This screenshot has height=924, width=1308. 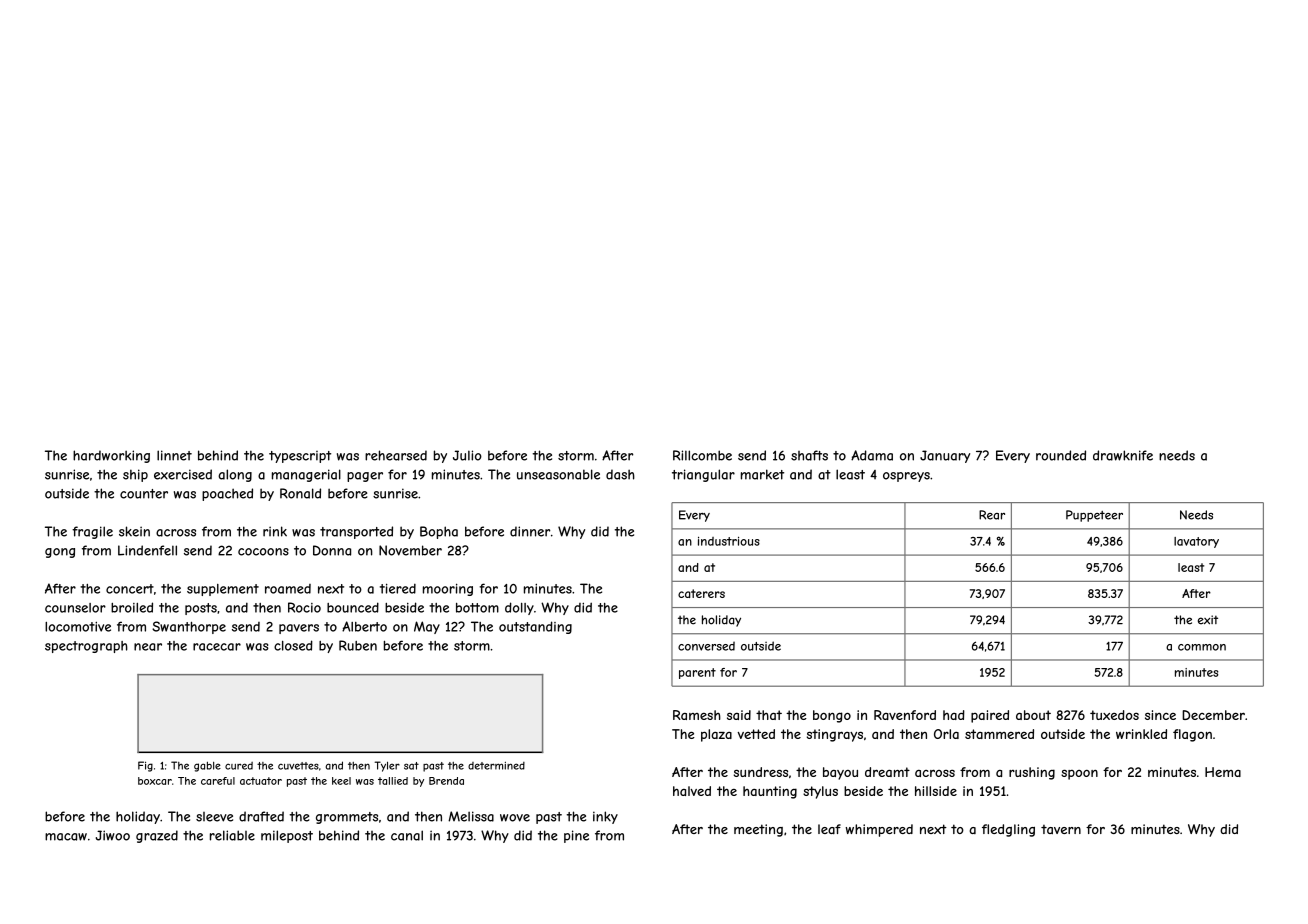 What do you see at coordinates (1202, 647) in the screenshot?
I see `common` at bounding box center [1202, 647].
